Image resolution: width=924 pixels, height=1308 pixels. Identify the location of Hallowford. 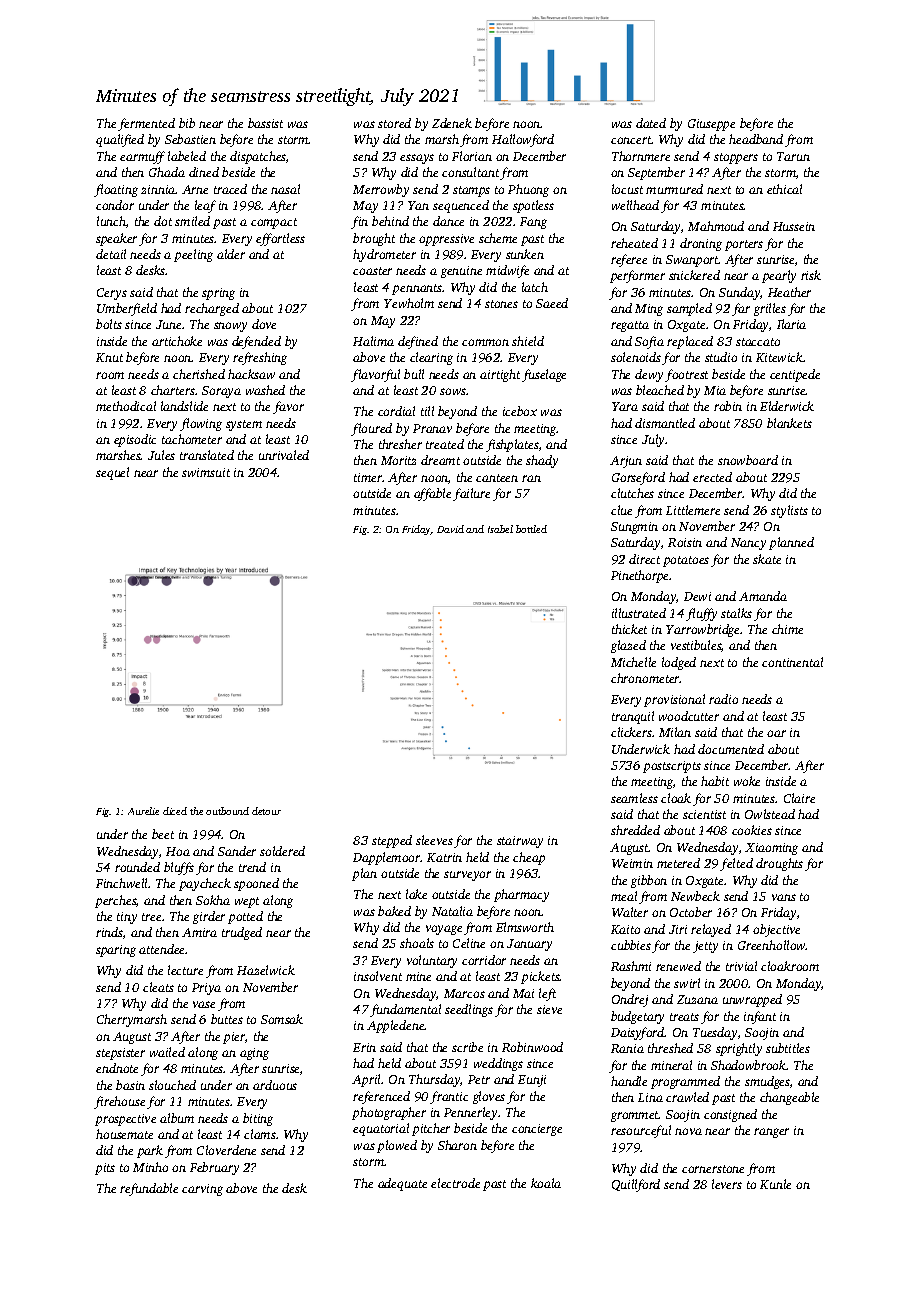
(523, 140).
